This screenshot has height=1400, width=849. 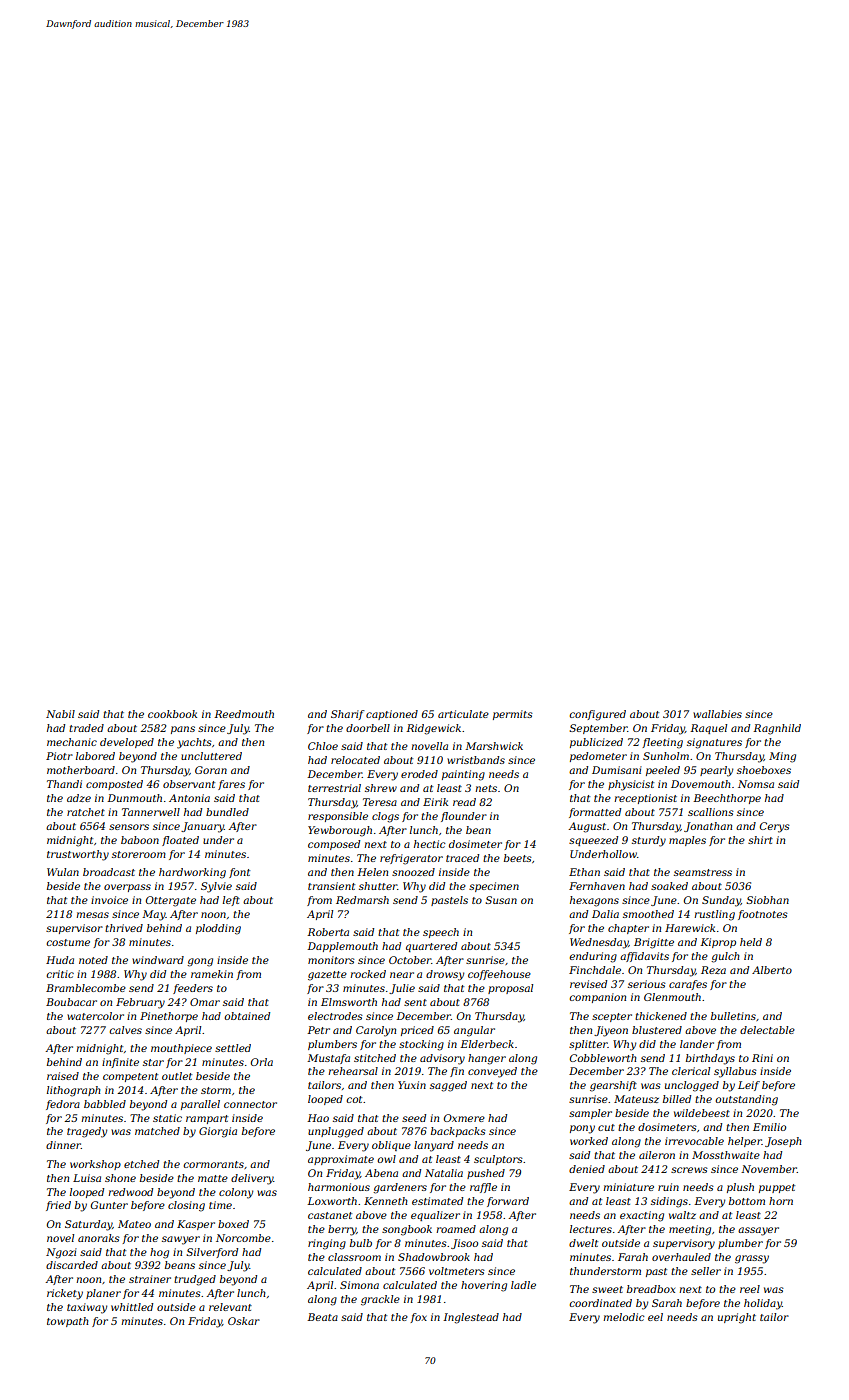 What do you see at coordinates (355, 760) in the screenshot?
I see `relocated` at bounding box center [355, 760].
